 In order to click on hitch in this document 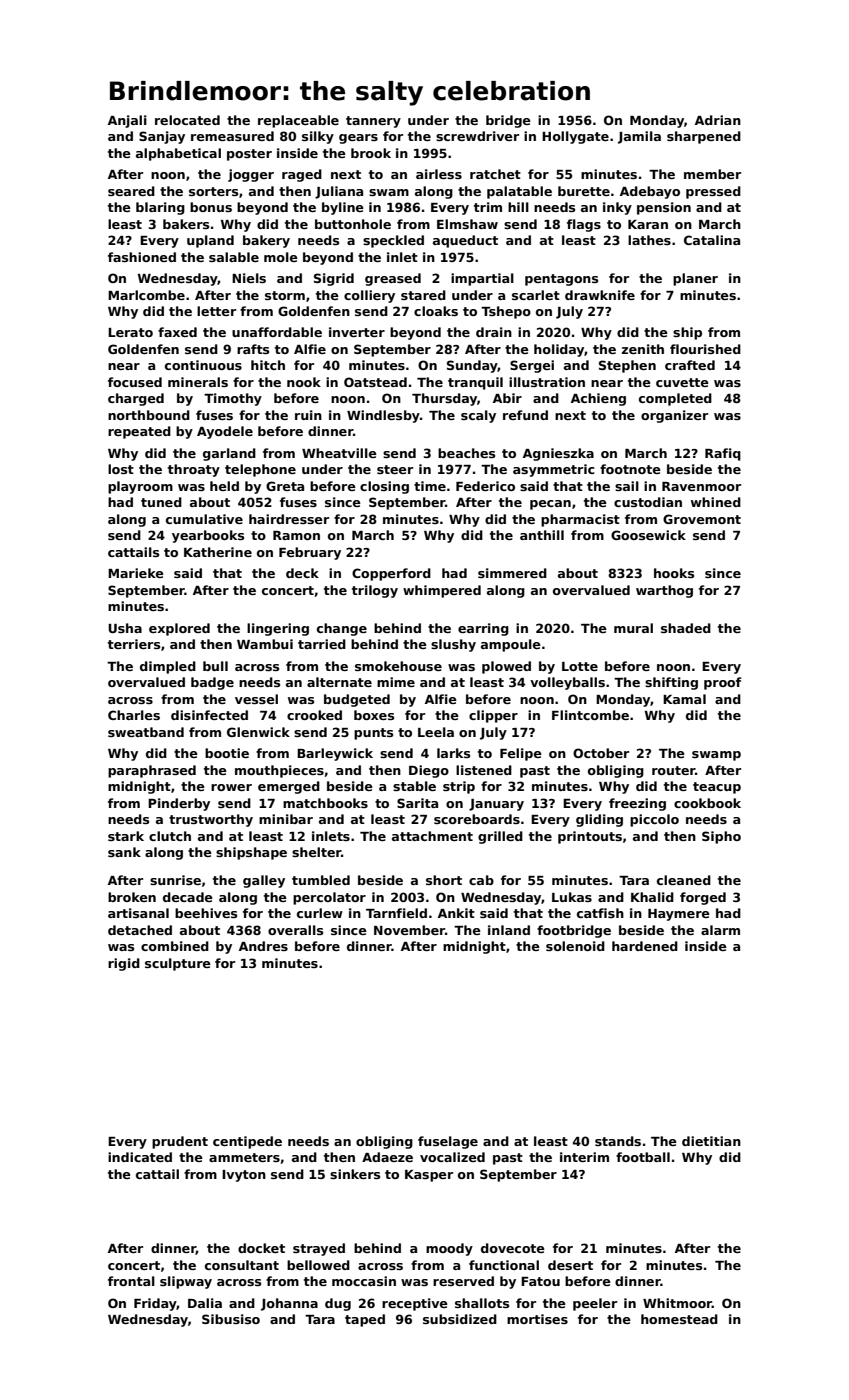, I will do `click(268, 365)`.
